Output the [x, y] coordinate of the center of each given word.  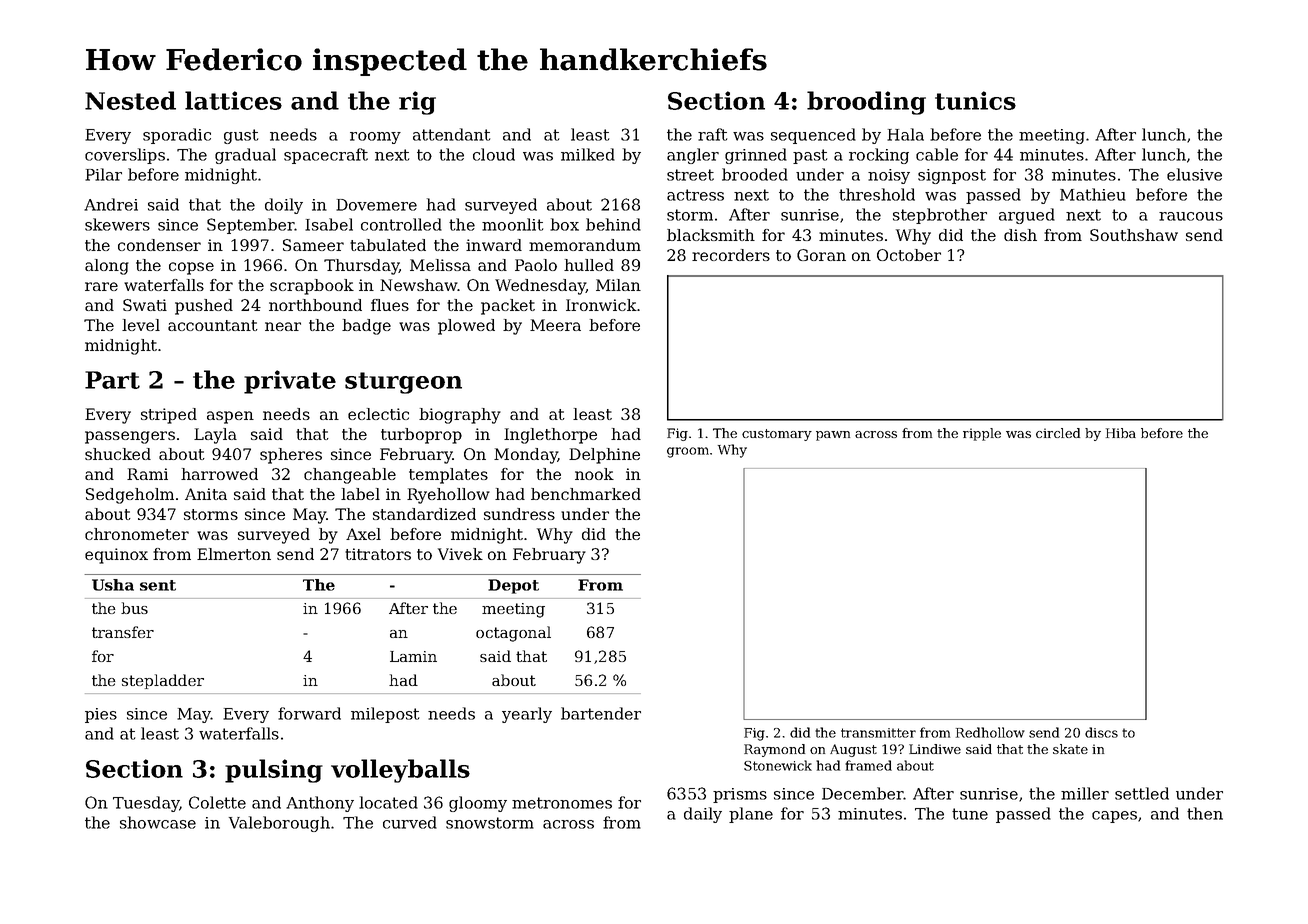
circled [1058, 433]
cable [937, 154]
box [564, 224]
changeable [350, 476]
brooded [755, 174]
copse [191, 268]
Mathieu [1093, 194]
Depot [513, 586]
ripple [982, 434]
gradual [245, 156]
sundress [519, 514]
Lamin [413, 656]
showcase [158, 822]
